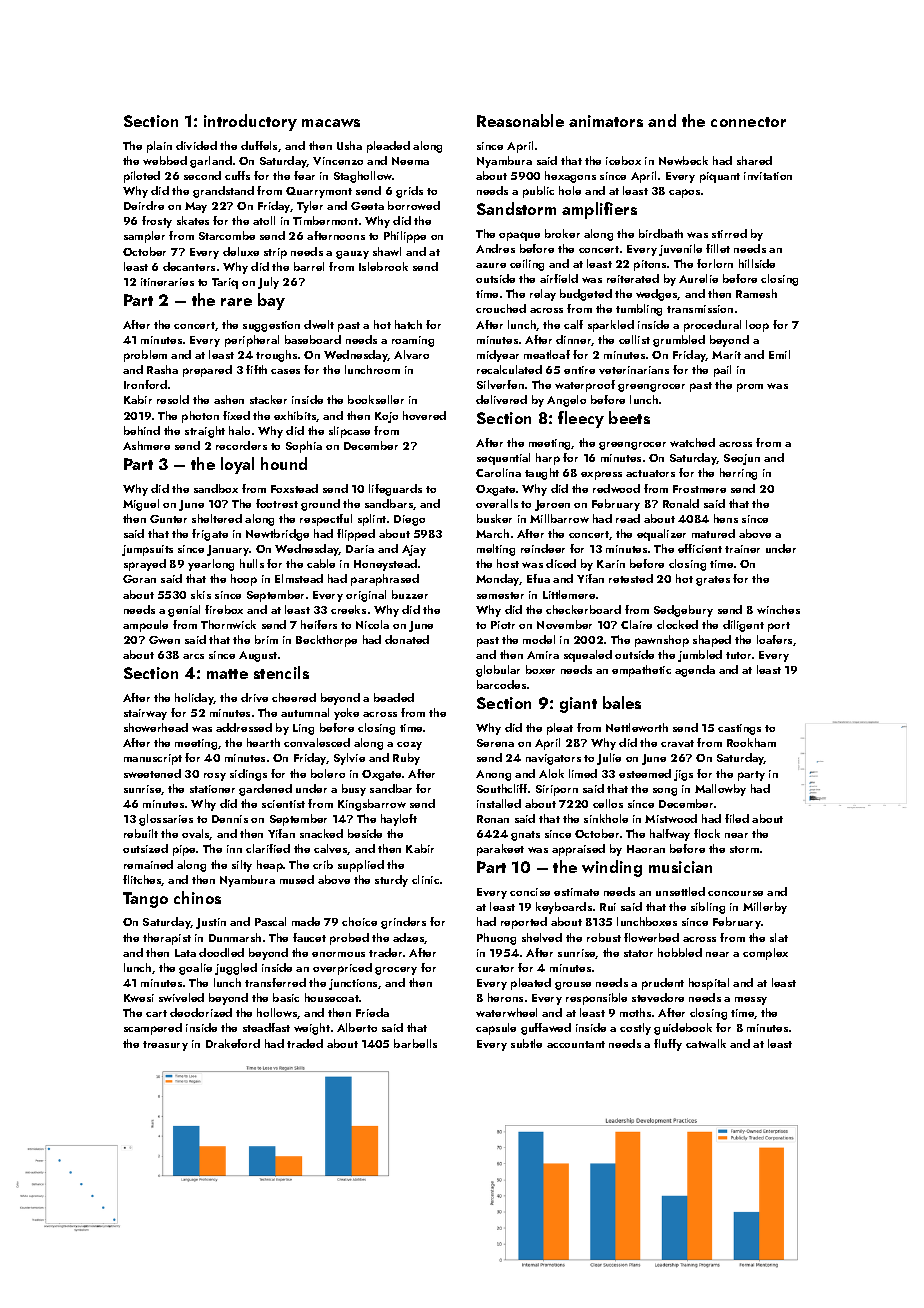 Image resolution: width=924 pixels, height=1308 pixels. What do you see at coordinates (411, 354) in the screenshot?
I see `Alvaro` at bounding box center [411, 354].
